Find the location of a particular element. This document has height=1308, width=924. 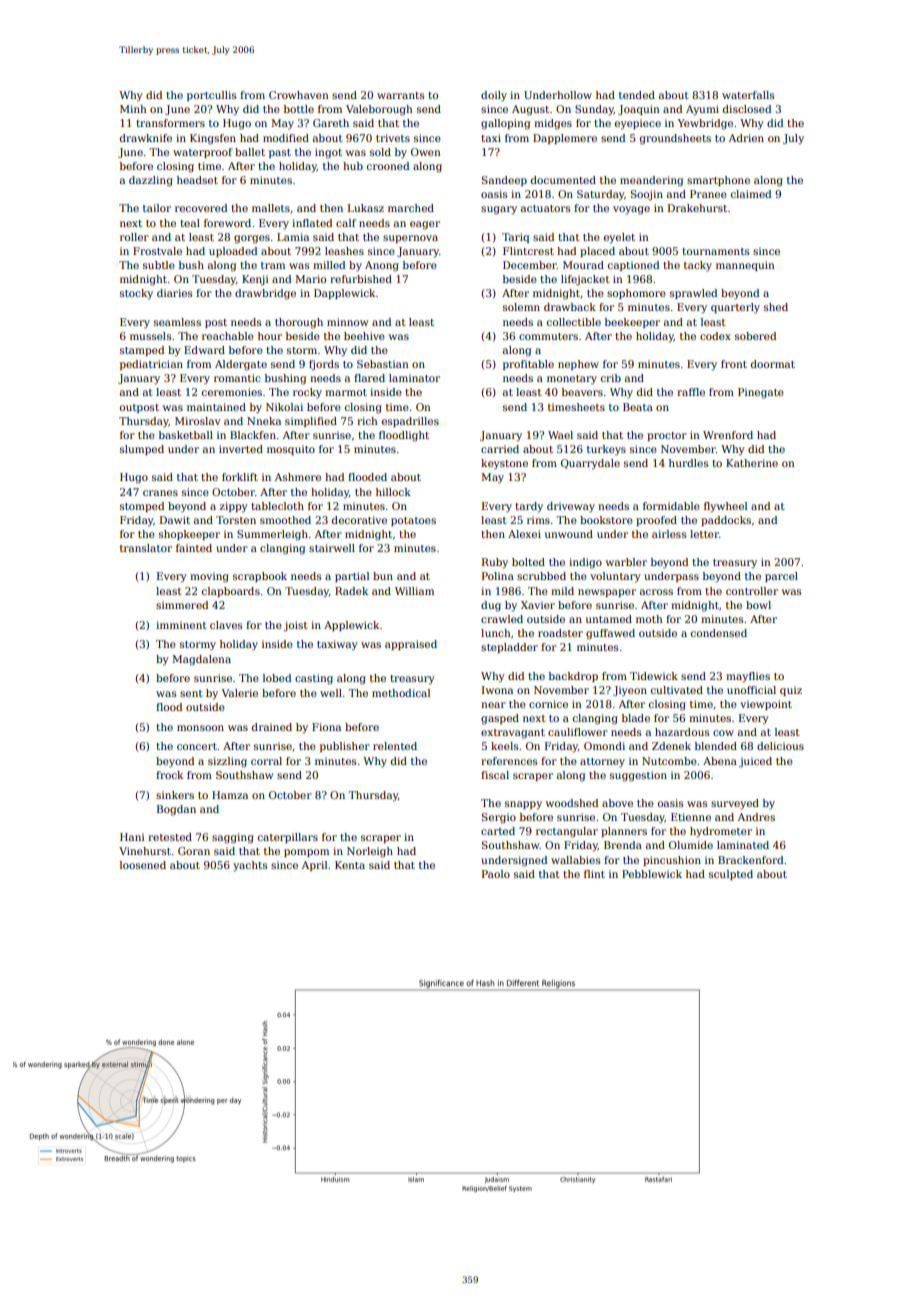

disclosed is located at coordinates (747, 109).
